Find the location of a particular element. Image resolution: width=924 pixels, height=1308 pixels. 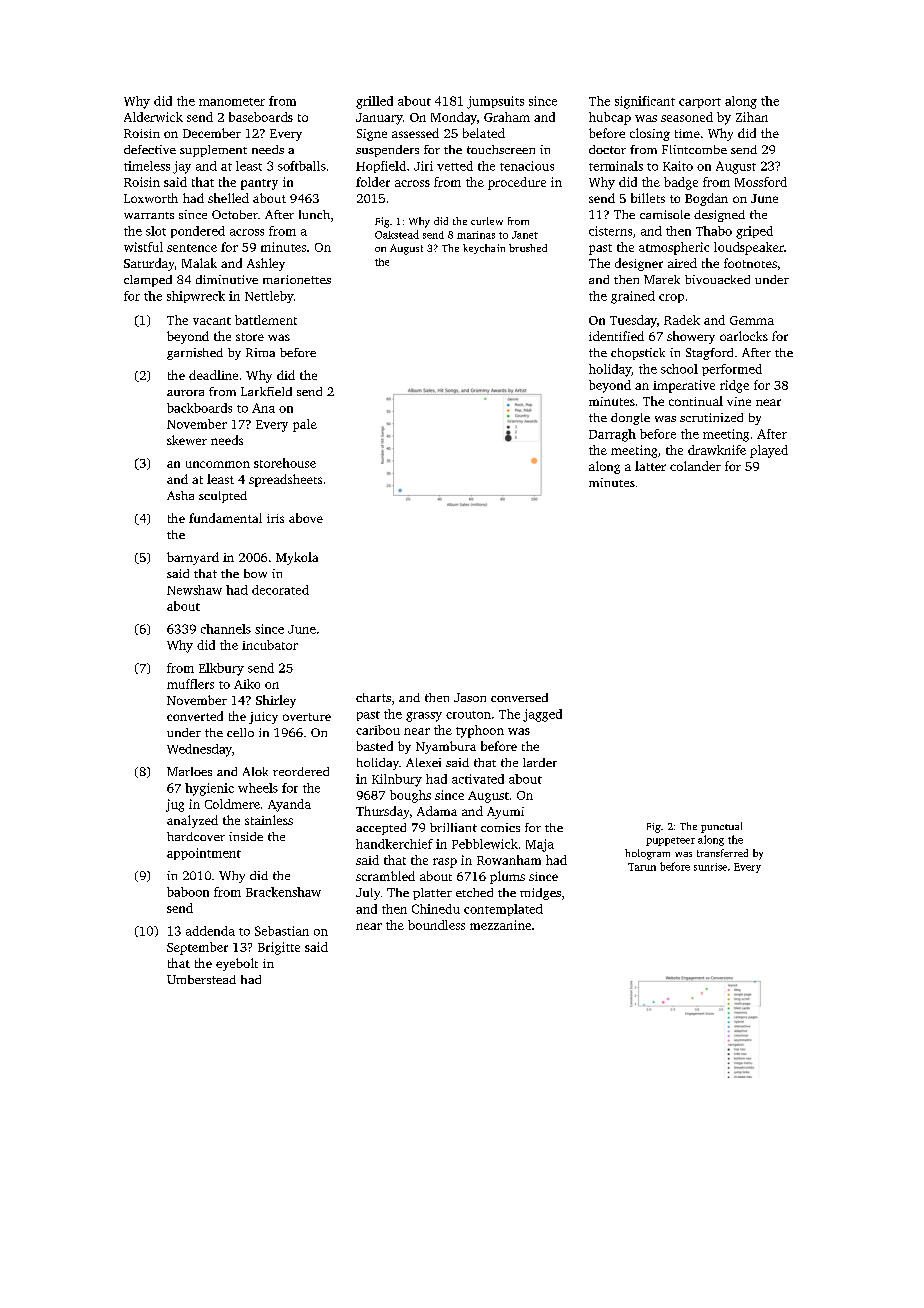

mezzanine is located at coordinates (500, 925).
